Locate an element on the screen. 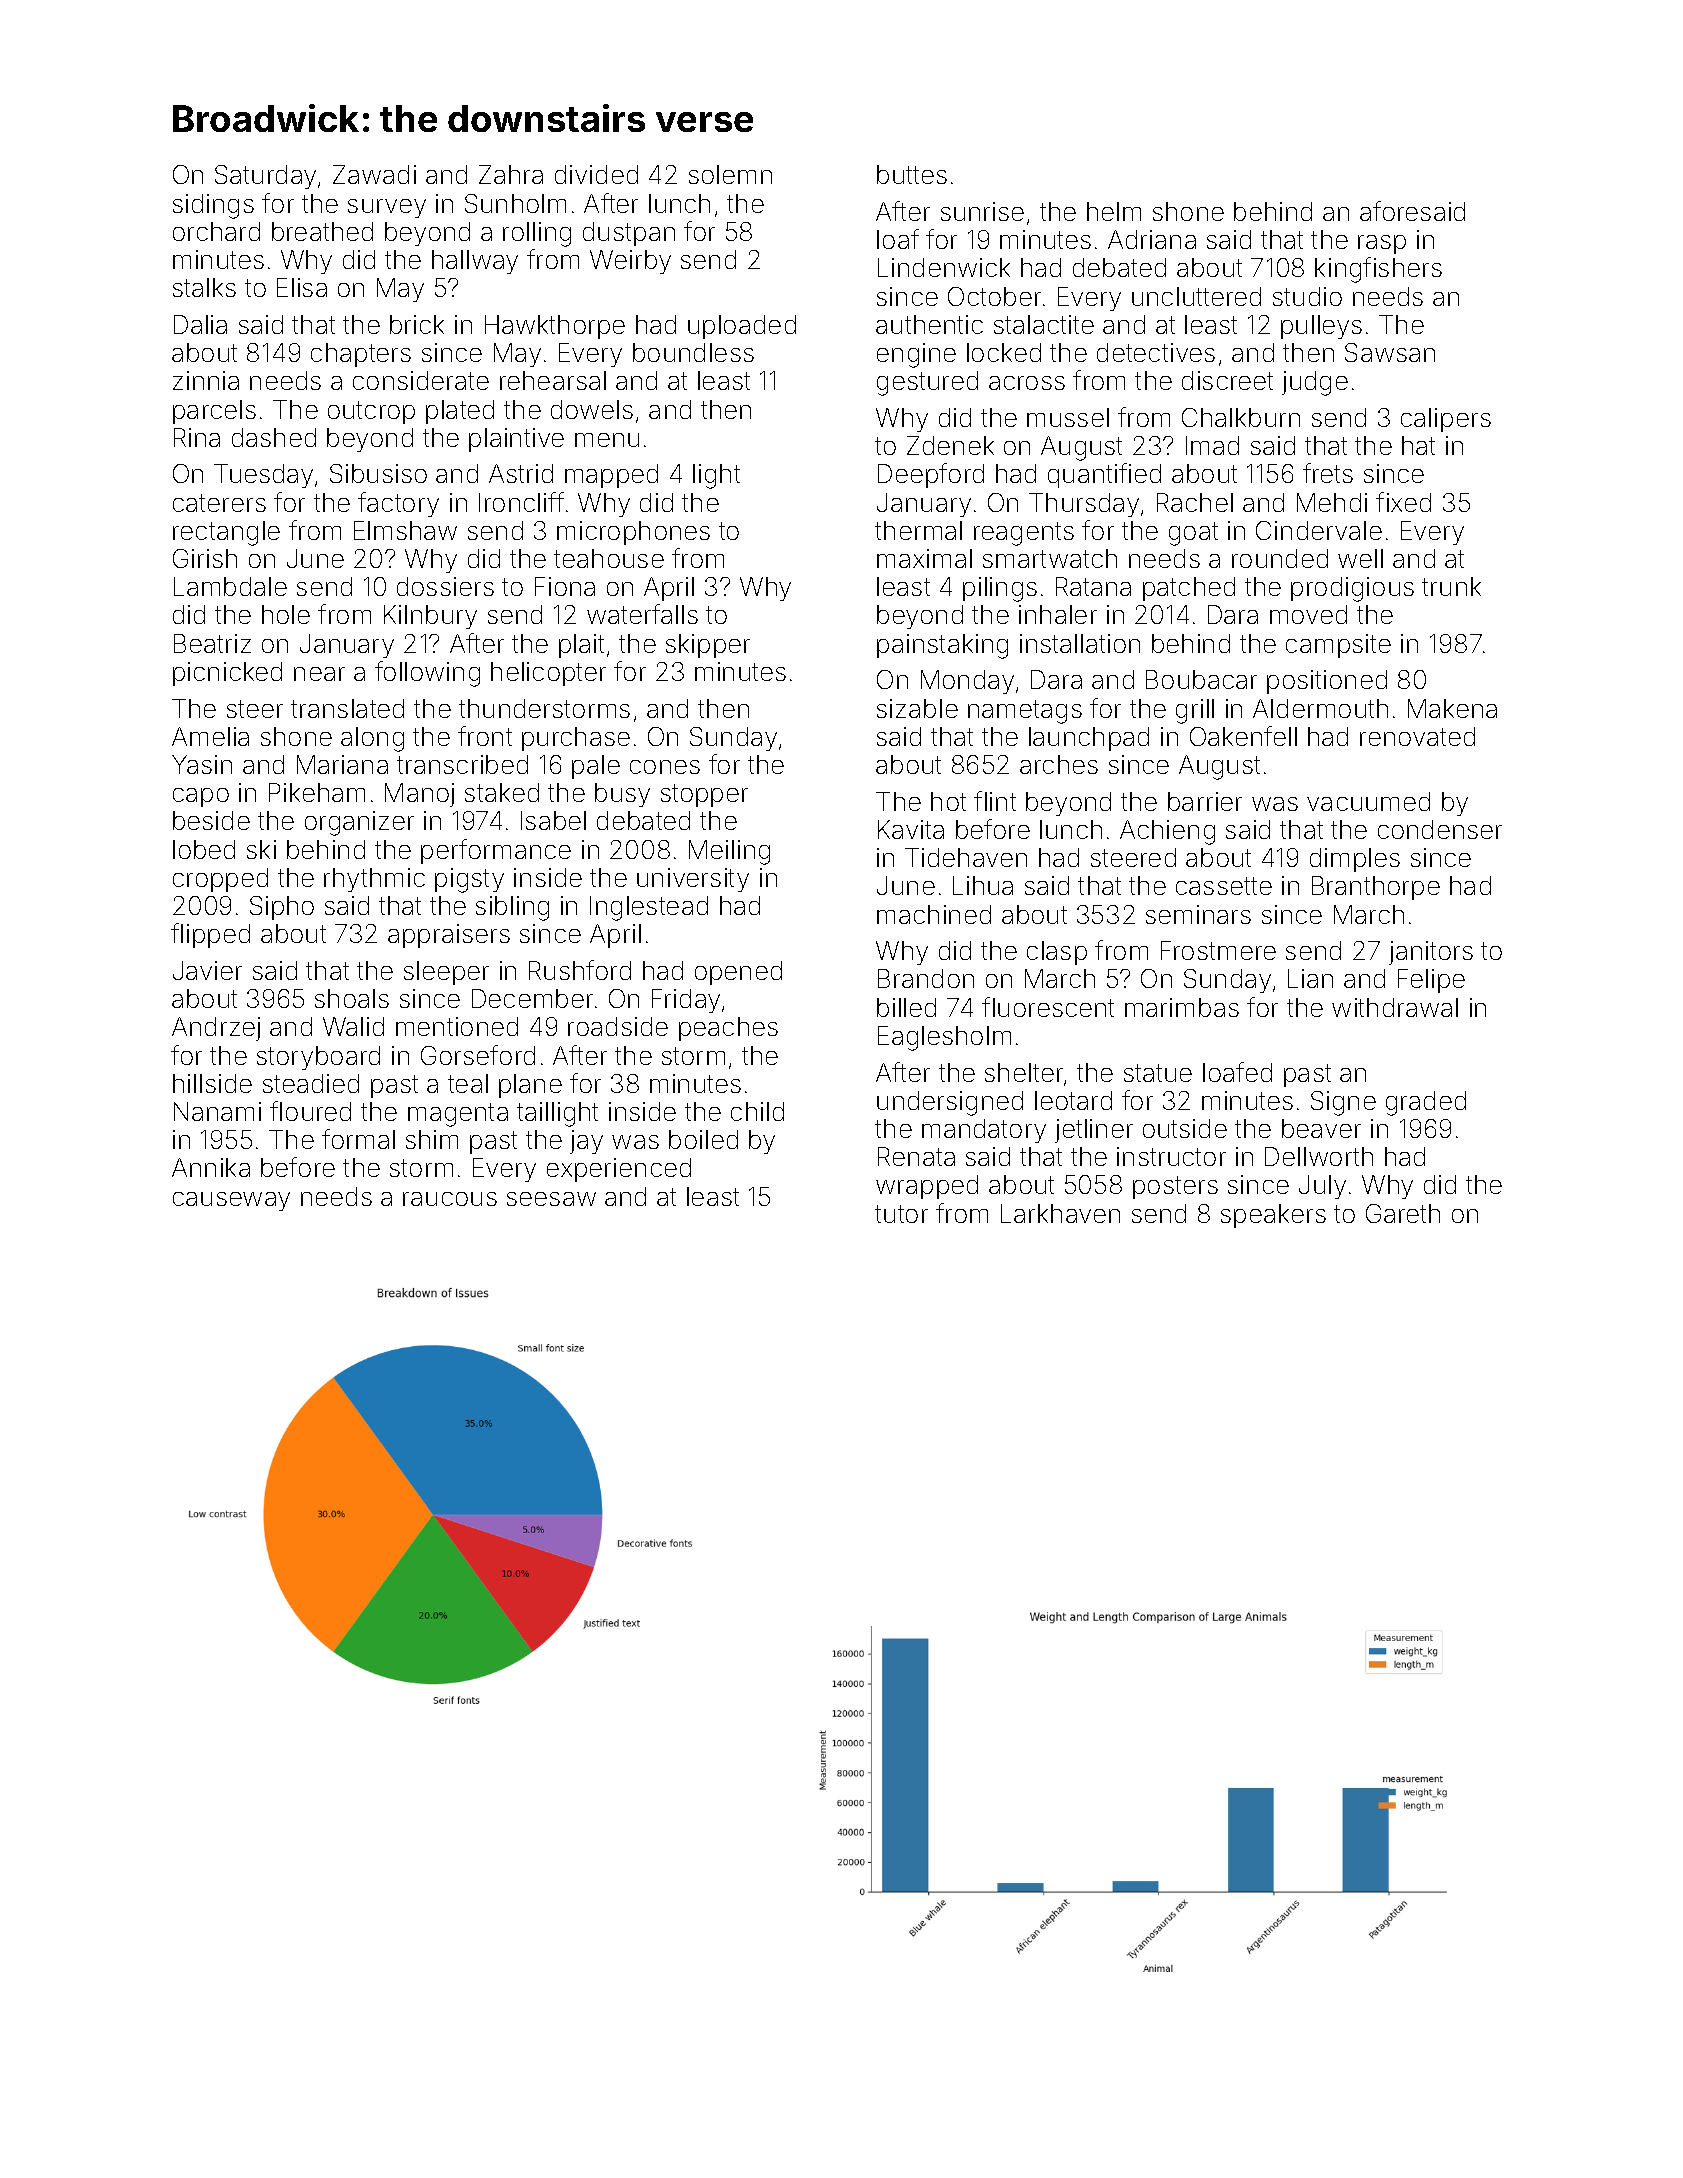 The height and width of the screenshot is (2178, 1683). Zawadi is located at coordinates (374, 174).
